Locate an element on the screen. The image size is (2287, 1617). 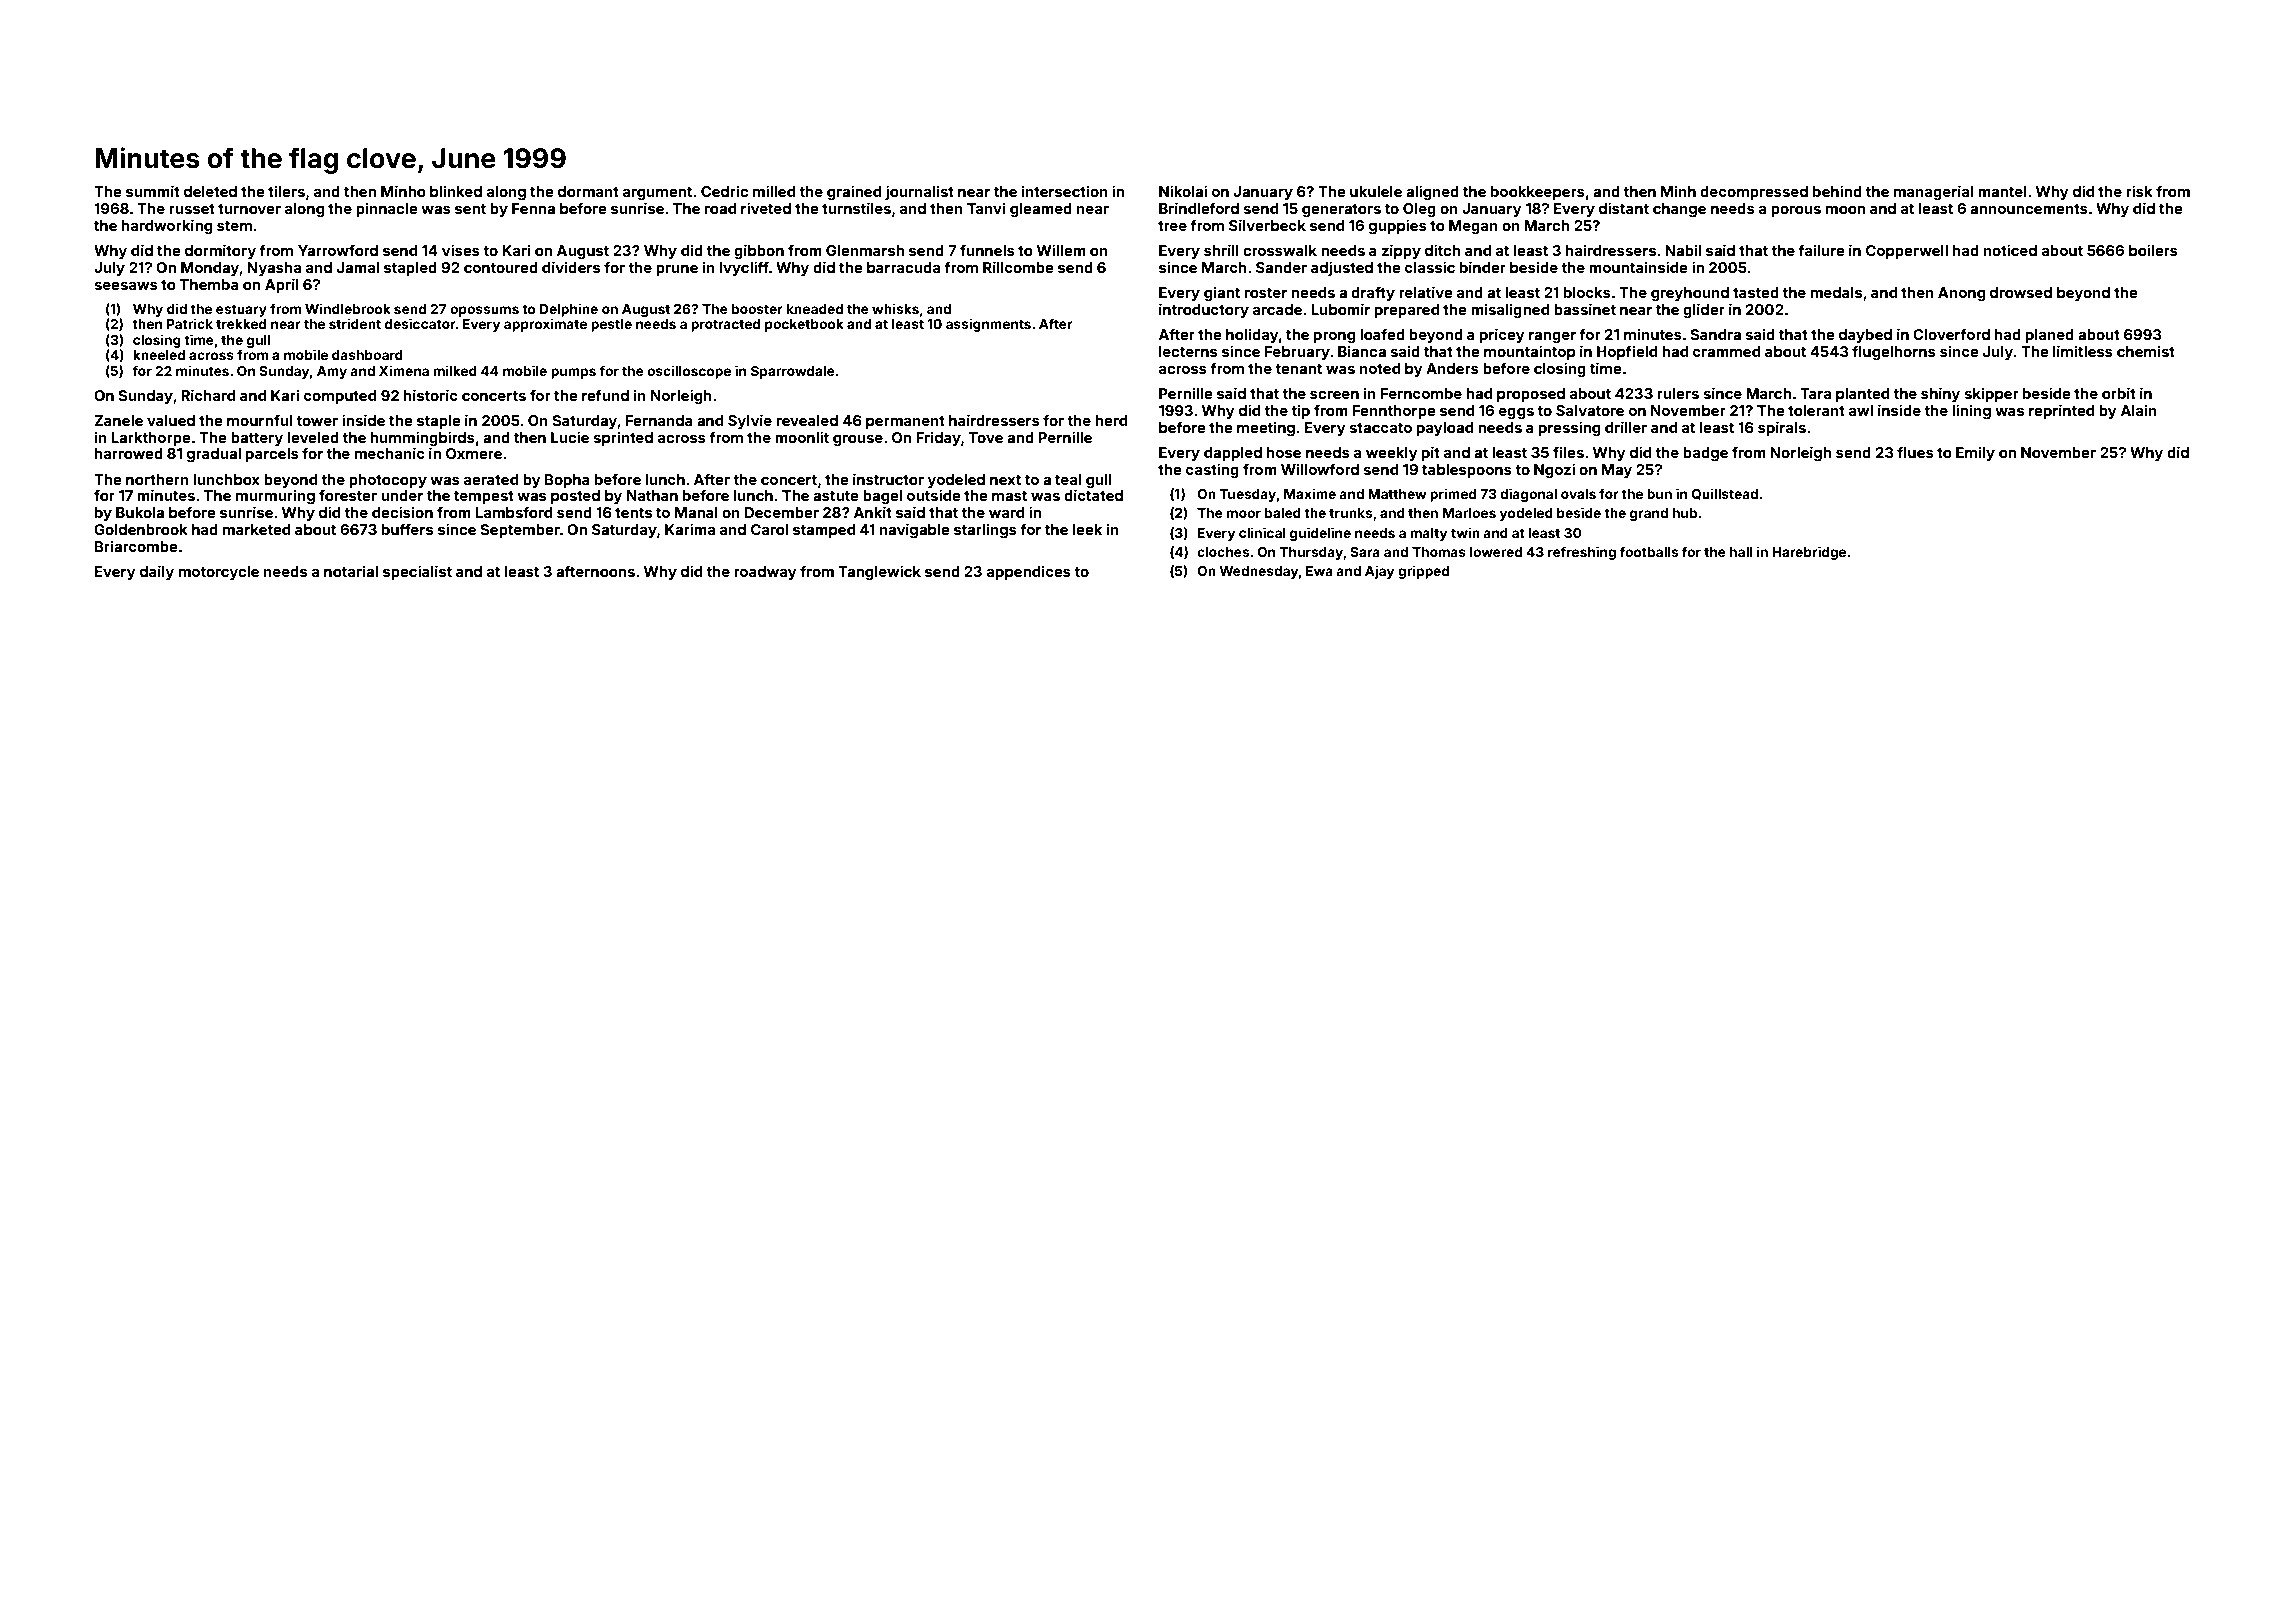
Richard is located at coordinates (208, 395).
